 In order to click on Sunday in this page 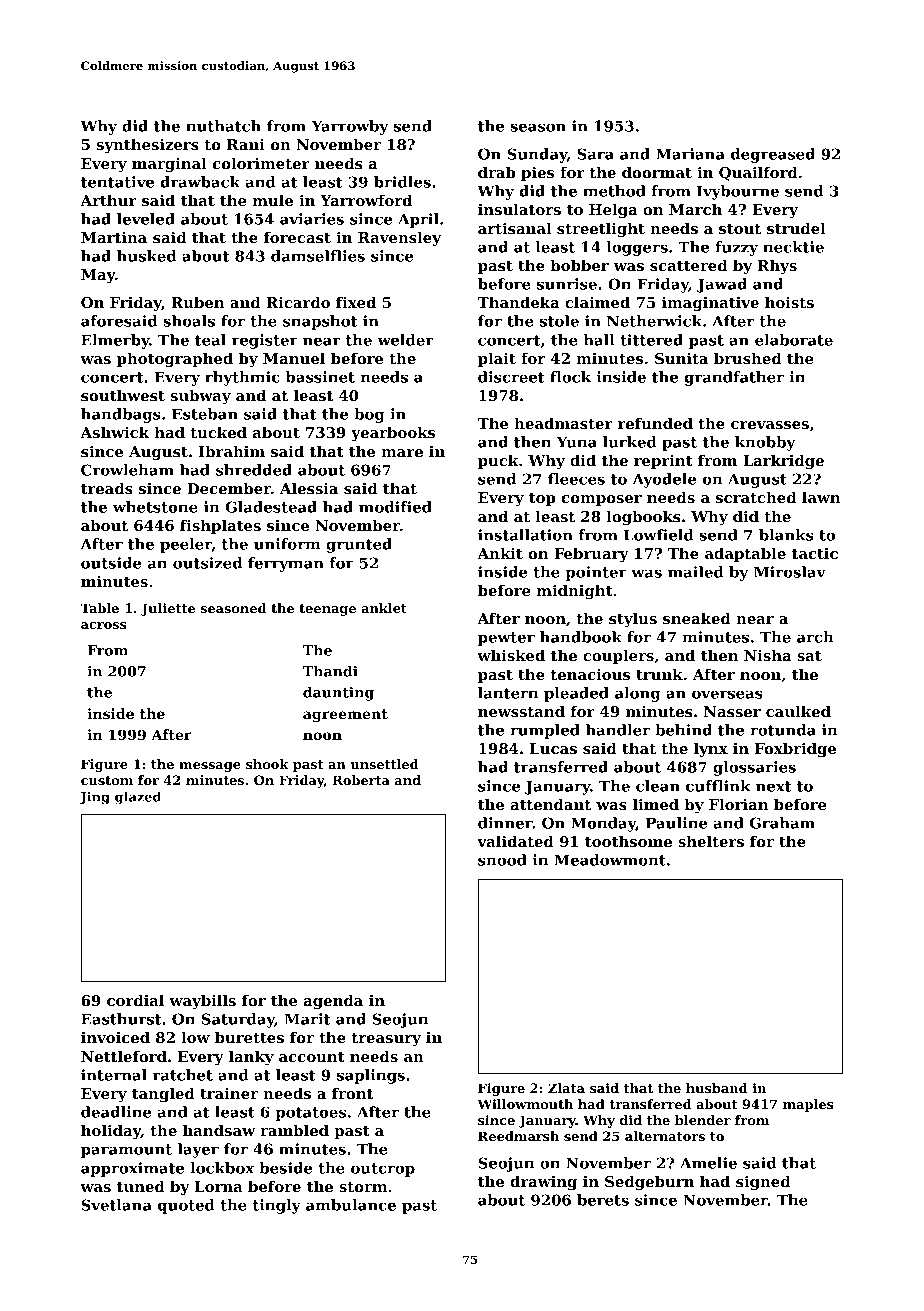, I will do `click(537, 155)`.
